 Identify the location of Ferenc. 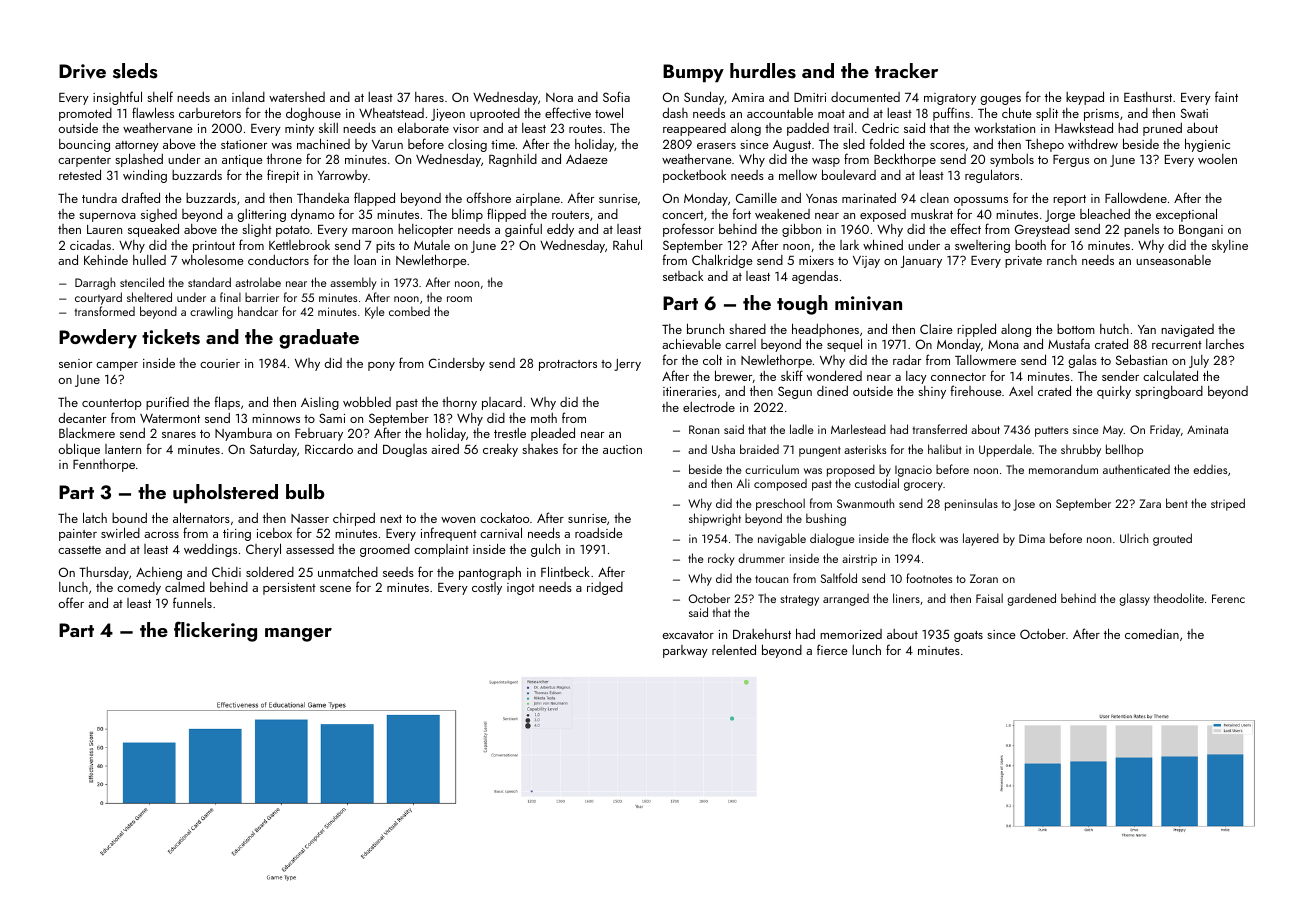
(1228, 598).
